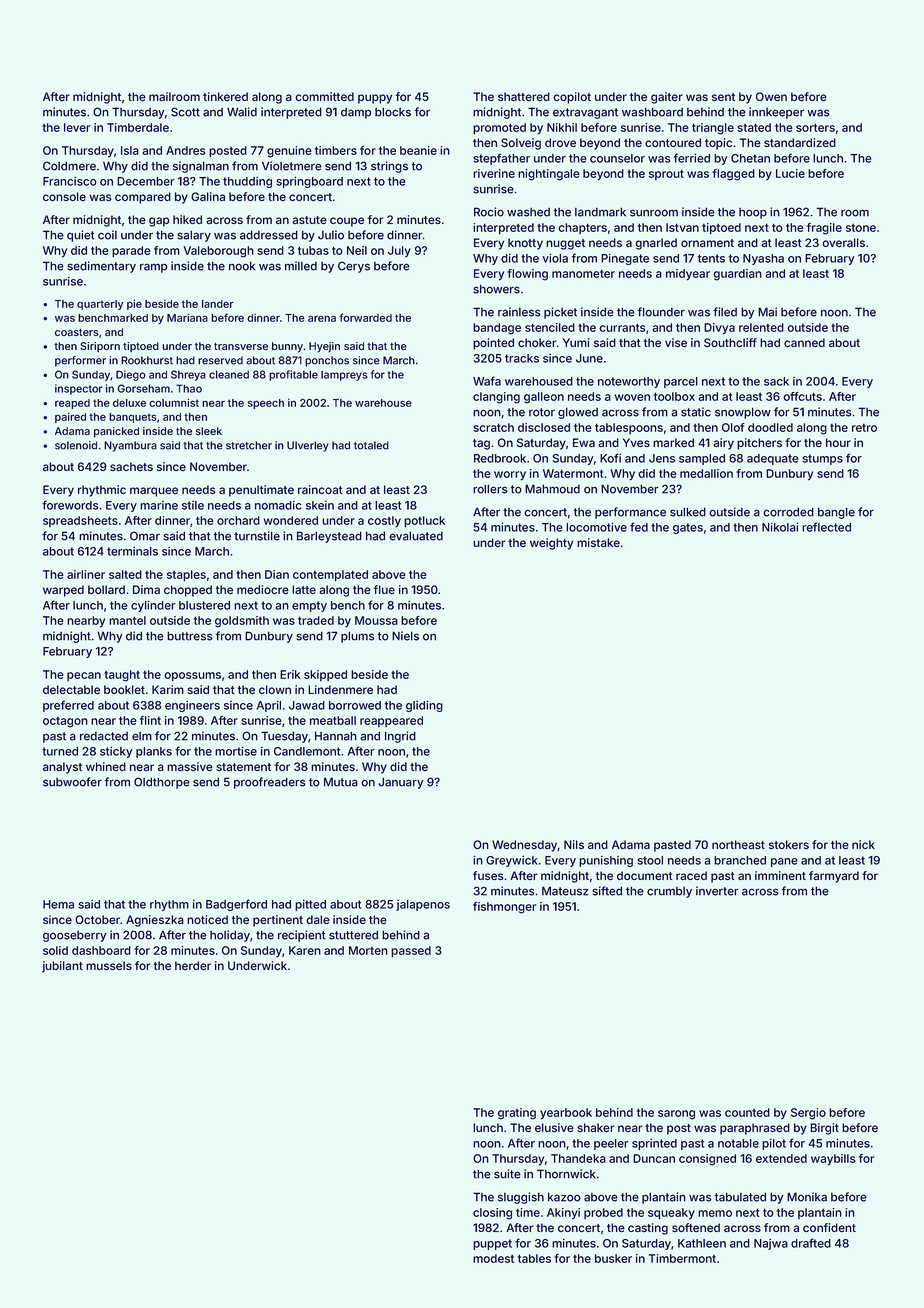 The height and width of the screenshot is (1308, 924). What do you see at coordinates (688, 528) in the screenshot?
I see `gates` at bounding box center [688, 528].
